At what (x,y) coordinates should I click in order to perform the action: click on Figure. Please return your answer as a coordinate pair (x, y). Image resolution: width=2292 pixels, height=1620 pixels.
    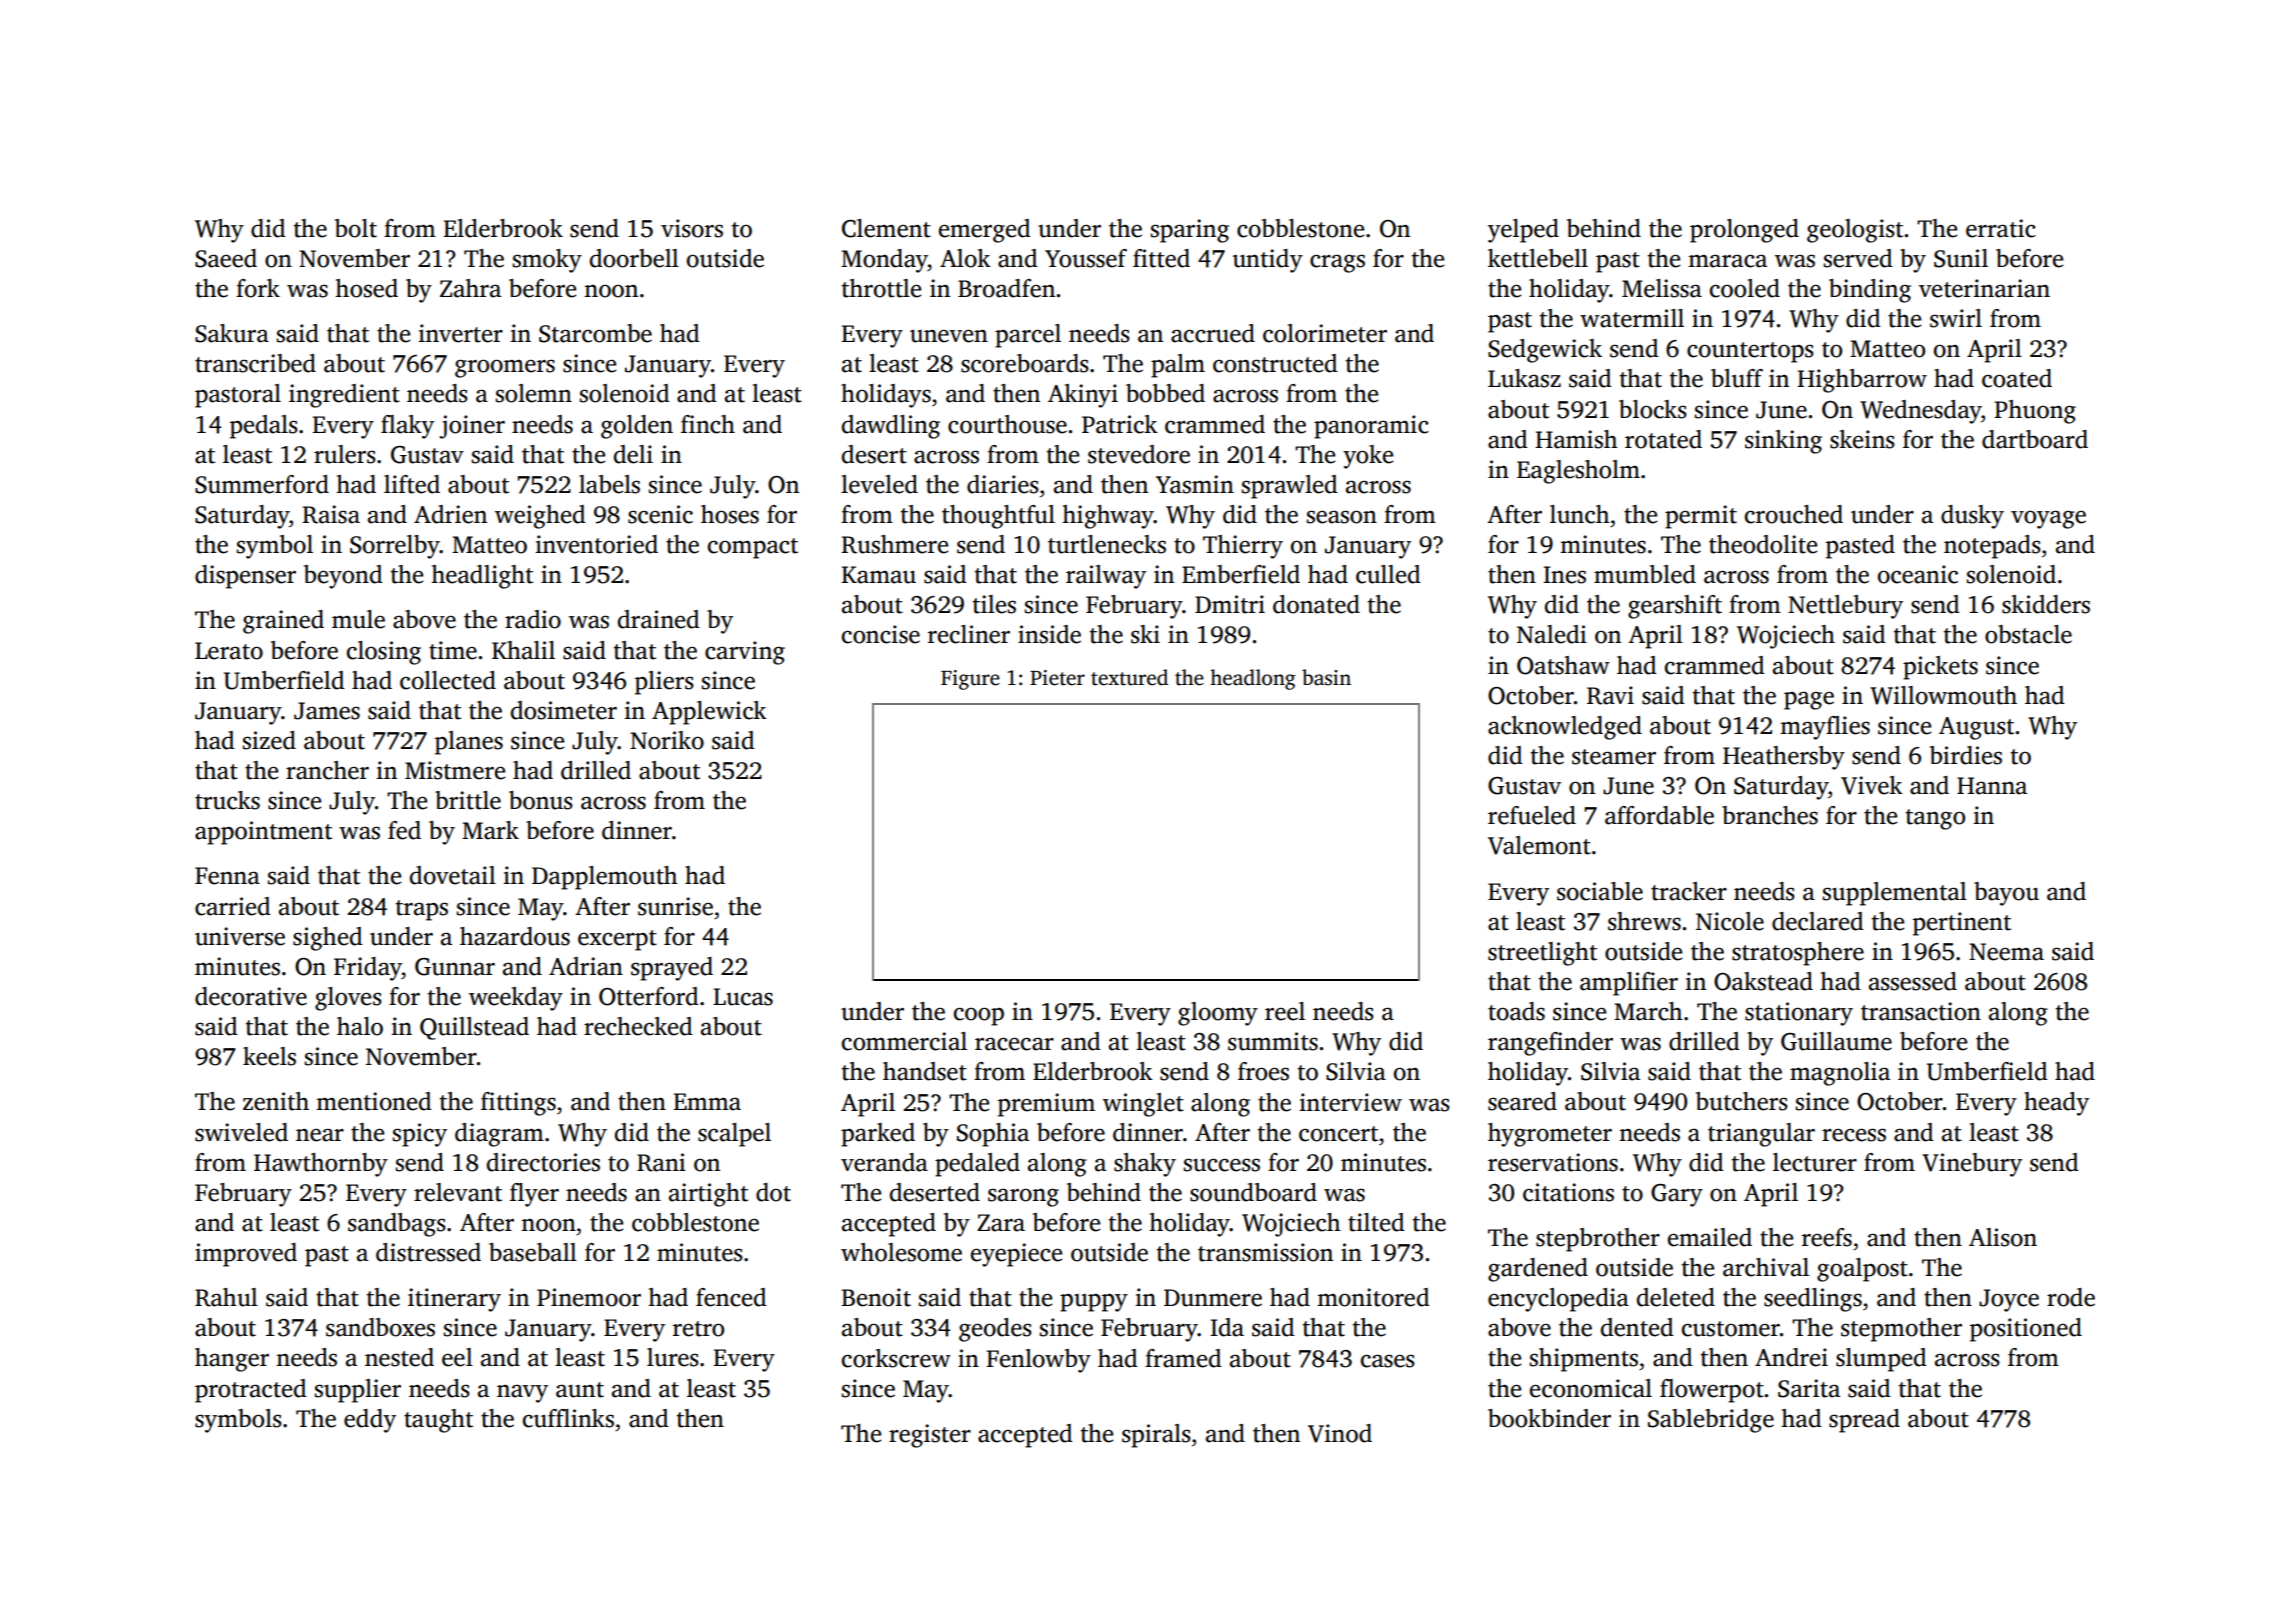
    Looking at the image, I should click on (970, 680).
